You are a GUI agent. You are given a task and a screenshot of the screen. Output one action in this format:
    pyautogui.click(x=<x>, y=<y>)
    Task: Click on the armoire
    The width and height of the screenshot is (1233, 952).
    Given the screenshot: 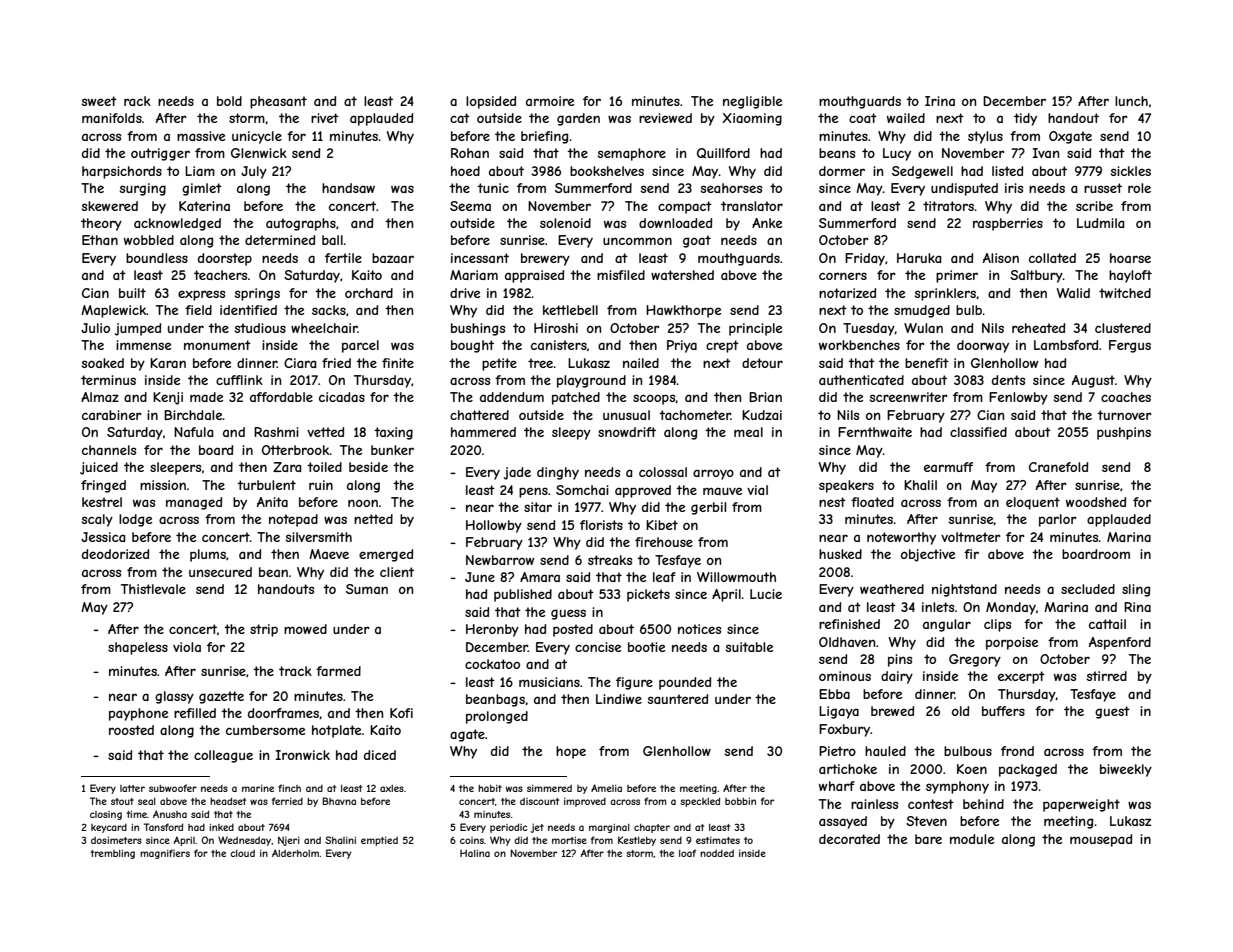 What is the action you would take?
    pyautogui.click(x=550, y=101)
